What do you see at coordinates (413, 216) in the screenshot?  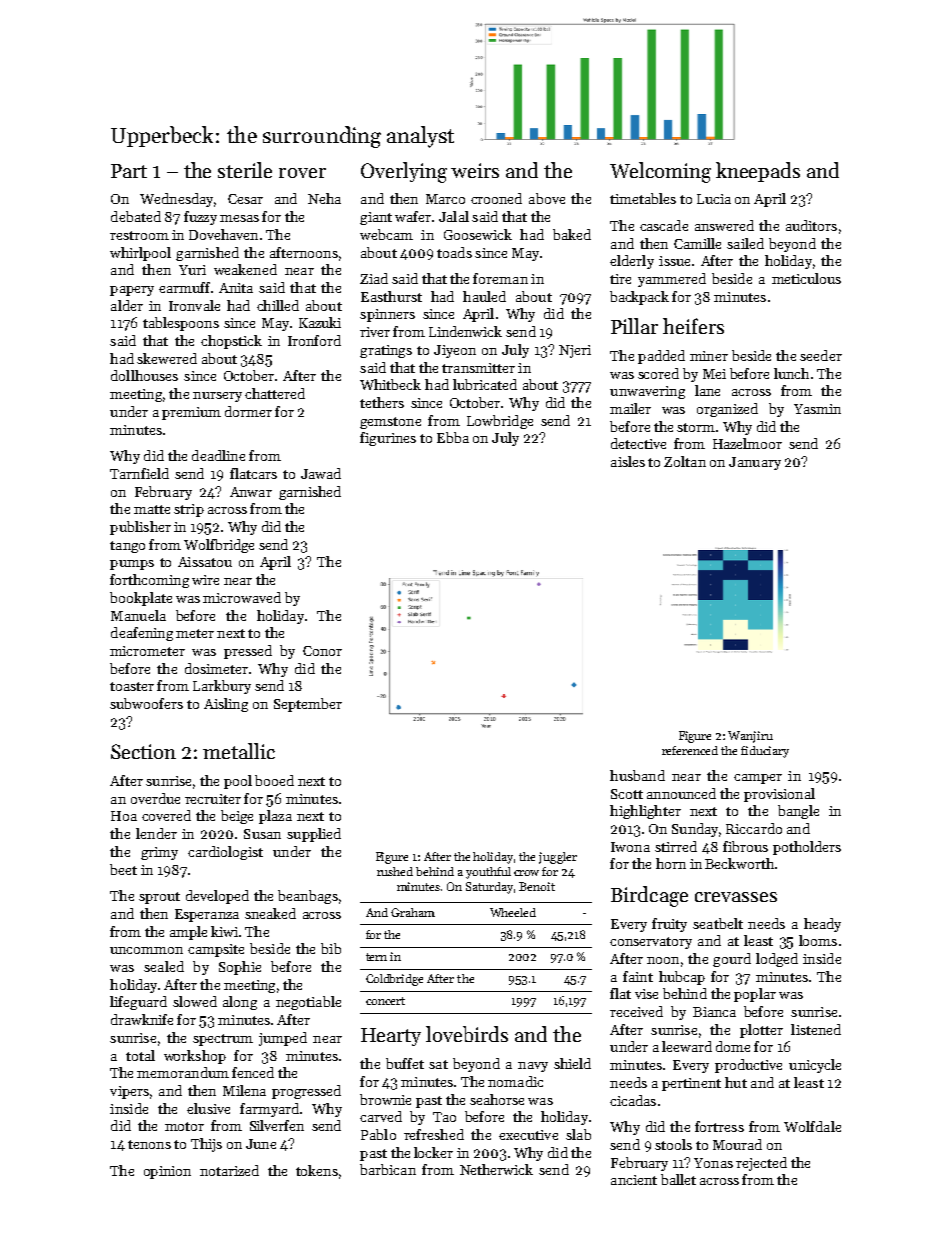 I see `wafer` at bounding box center [413, 216].
